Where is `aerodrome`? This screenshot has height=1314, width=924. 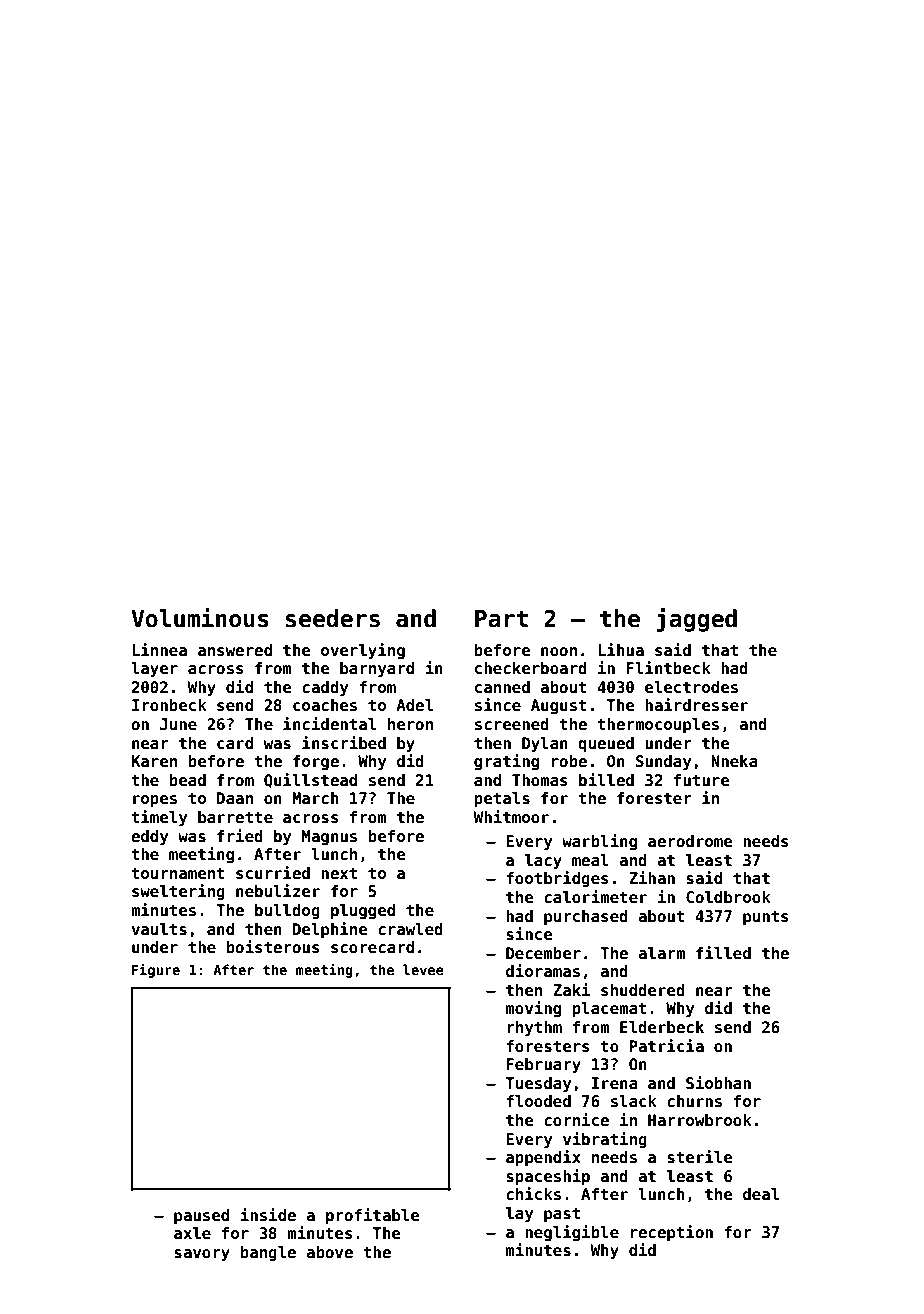 aerodrome is located at coordinates (690, 841).
